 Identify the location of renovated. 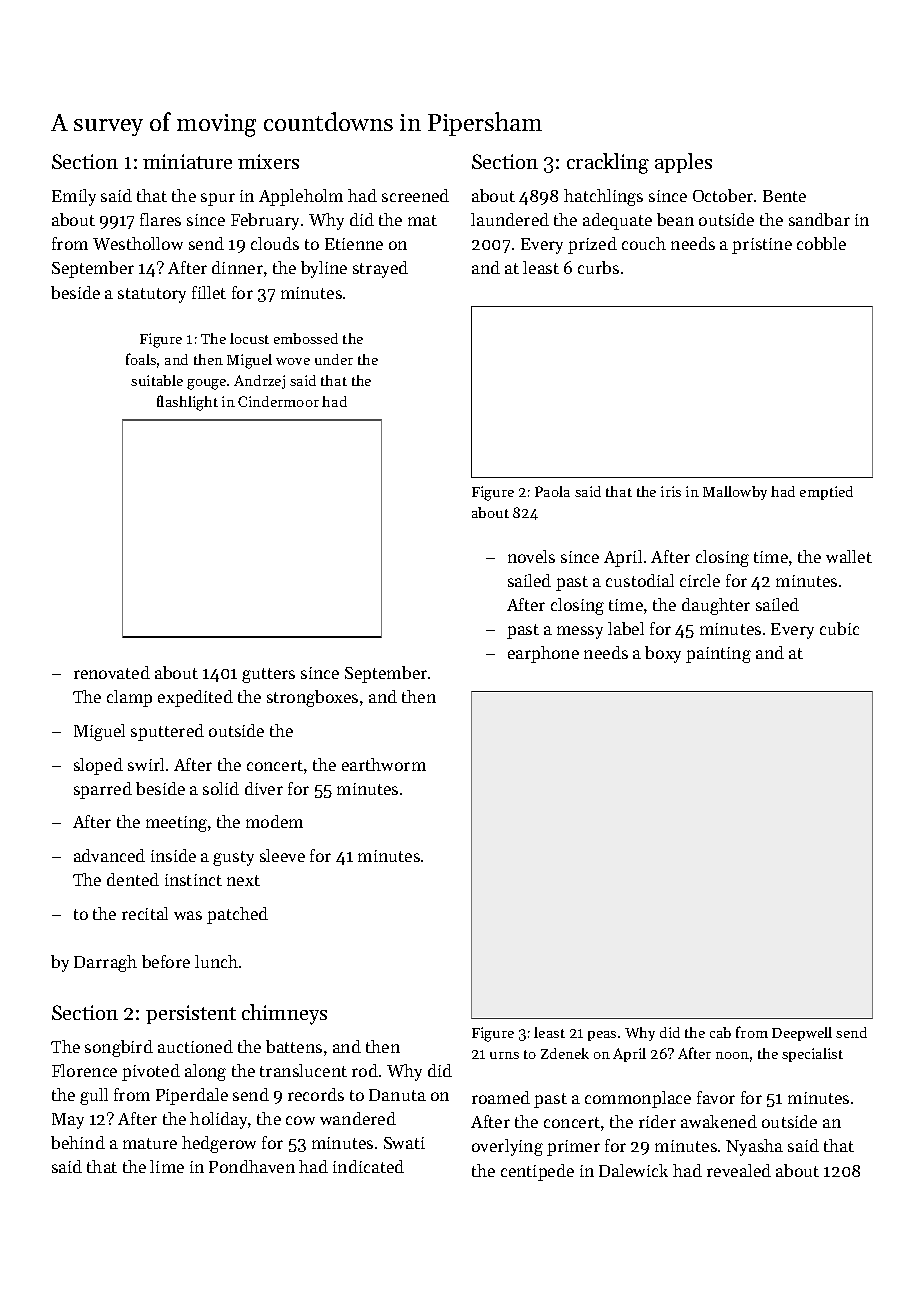
(112, 672).
